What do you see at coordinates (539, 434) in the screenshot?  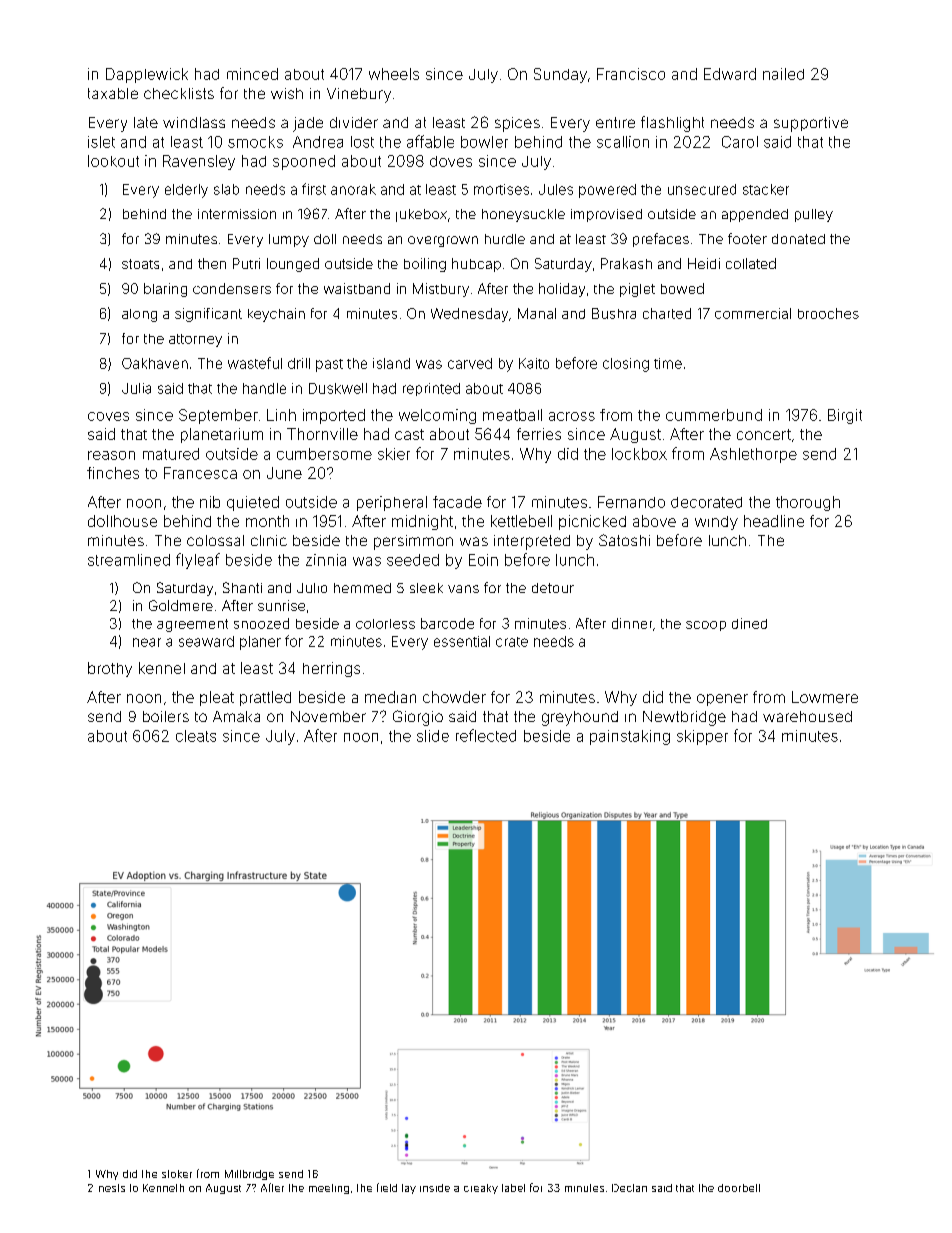 I see `ferries` at bounding box center [539, 434].
